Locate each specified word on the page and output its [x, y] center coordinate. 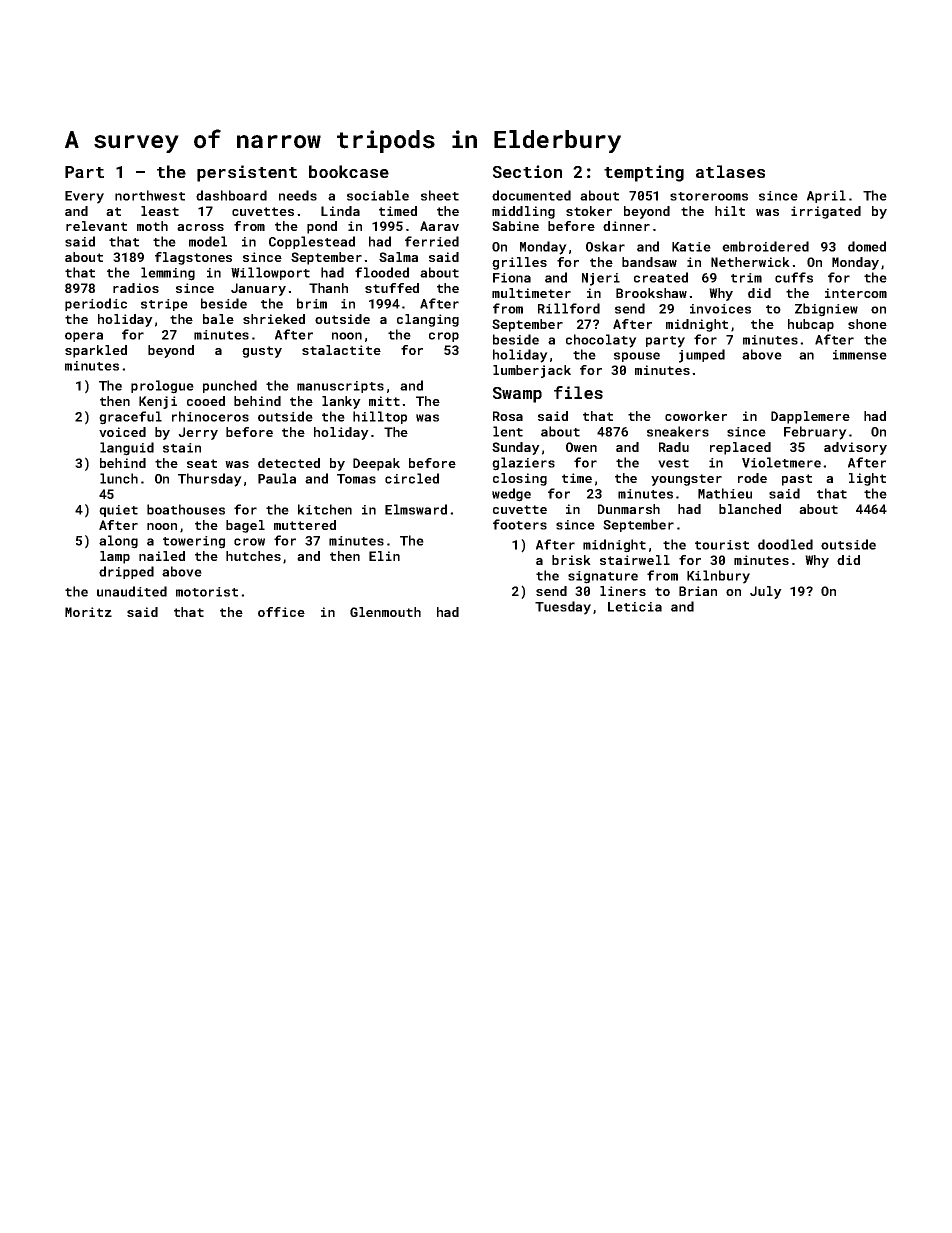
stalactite [341, 350]
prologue [162, 387]
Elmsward [416, 509]
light [867, 479]
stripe [164, 305]
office [281, 612]
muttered [305, 525]
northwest [150, 195]
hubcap [811, 325]
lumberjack [532, 371]
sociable [378, 195]
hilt [730, 211]
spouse [637, 357]
